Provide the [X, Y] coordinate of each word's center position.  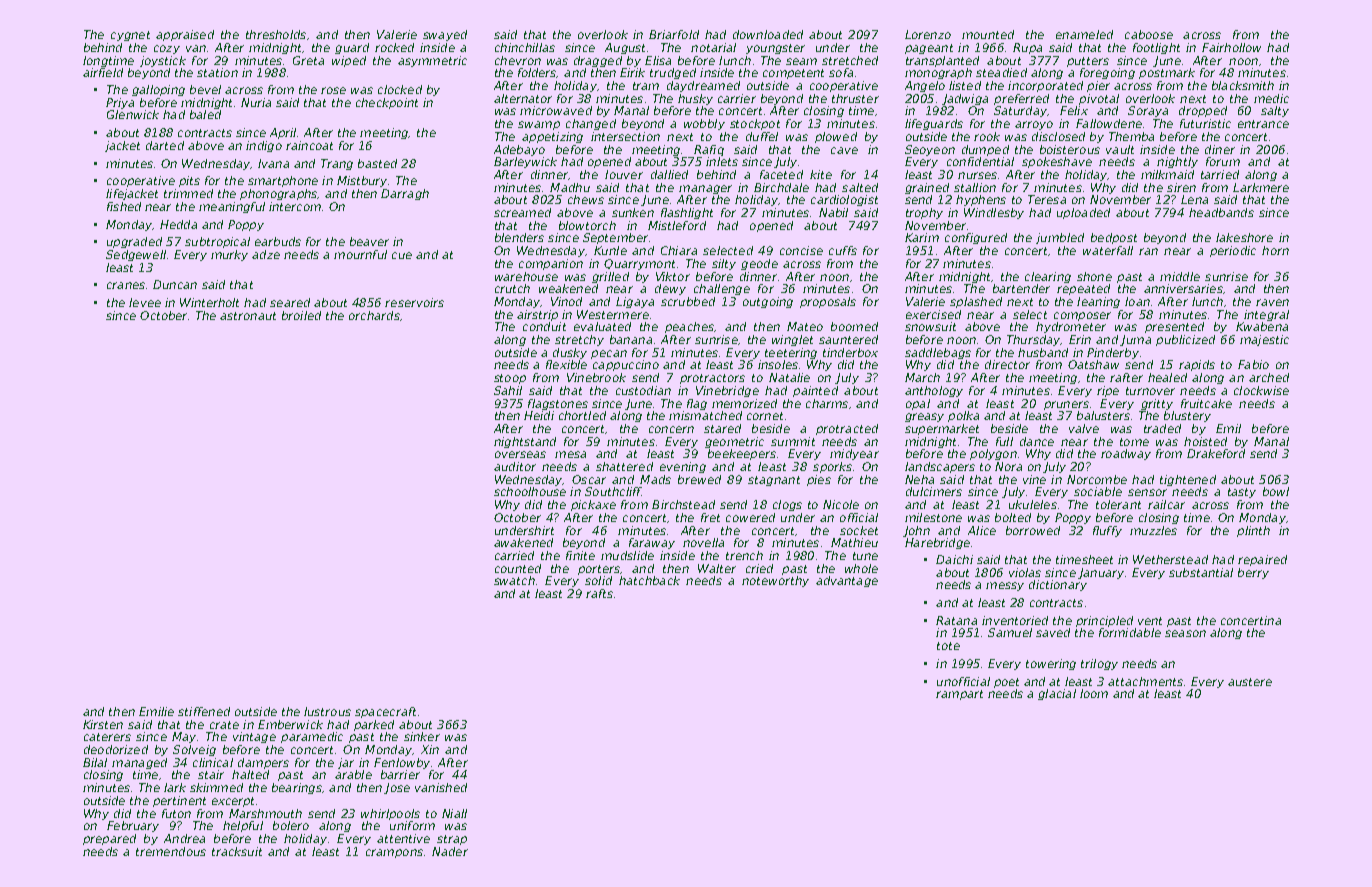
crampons [394, 853]
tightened [1188, 480]
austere [1250, 682]
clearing [1048, 277]
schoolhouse [530, 491]
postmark [1167, 73]
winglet [792, 340]
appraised [185, 35]
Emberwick [290, 724]
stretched [850, 60]
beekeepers [742, 454]
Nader [450, 851]
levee [145, 302]
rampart [959, 695]
